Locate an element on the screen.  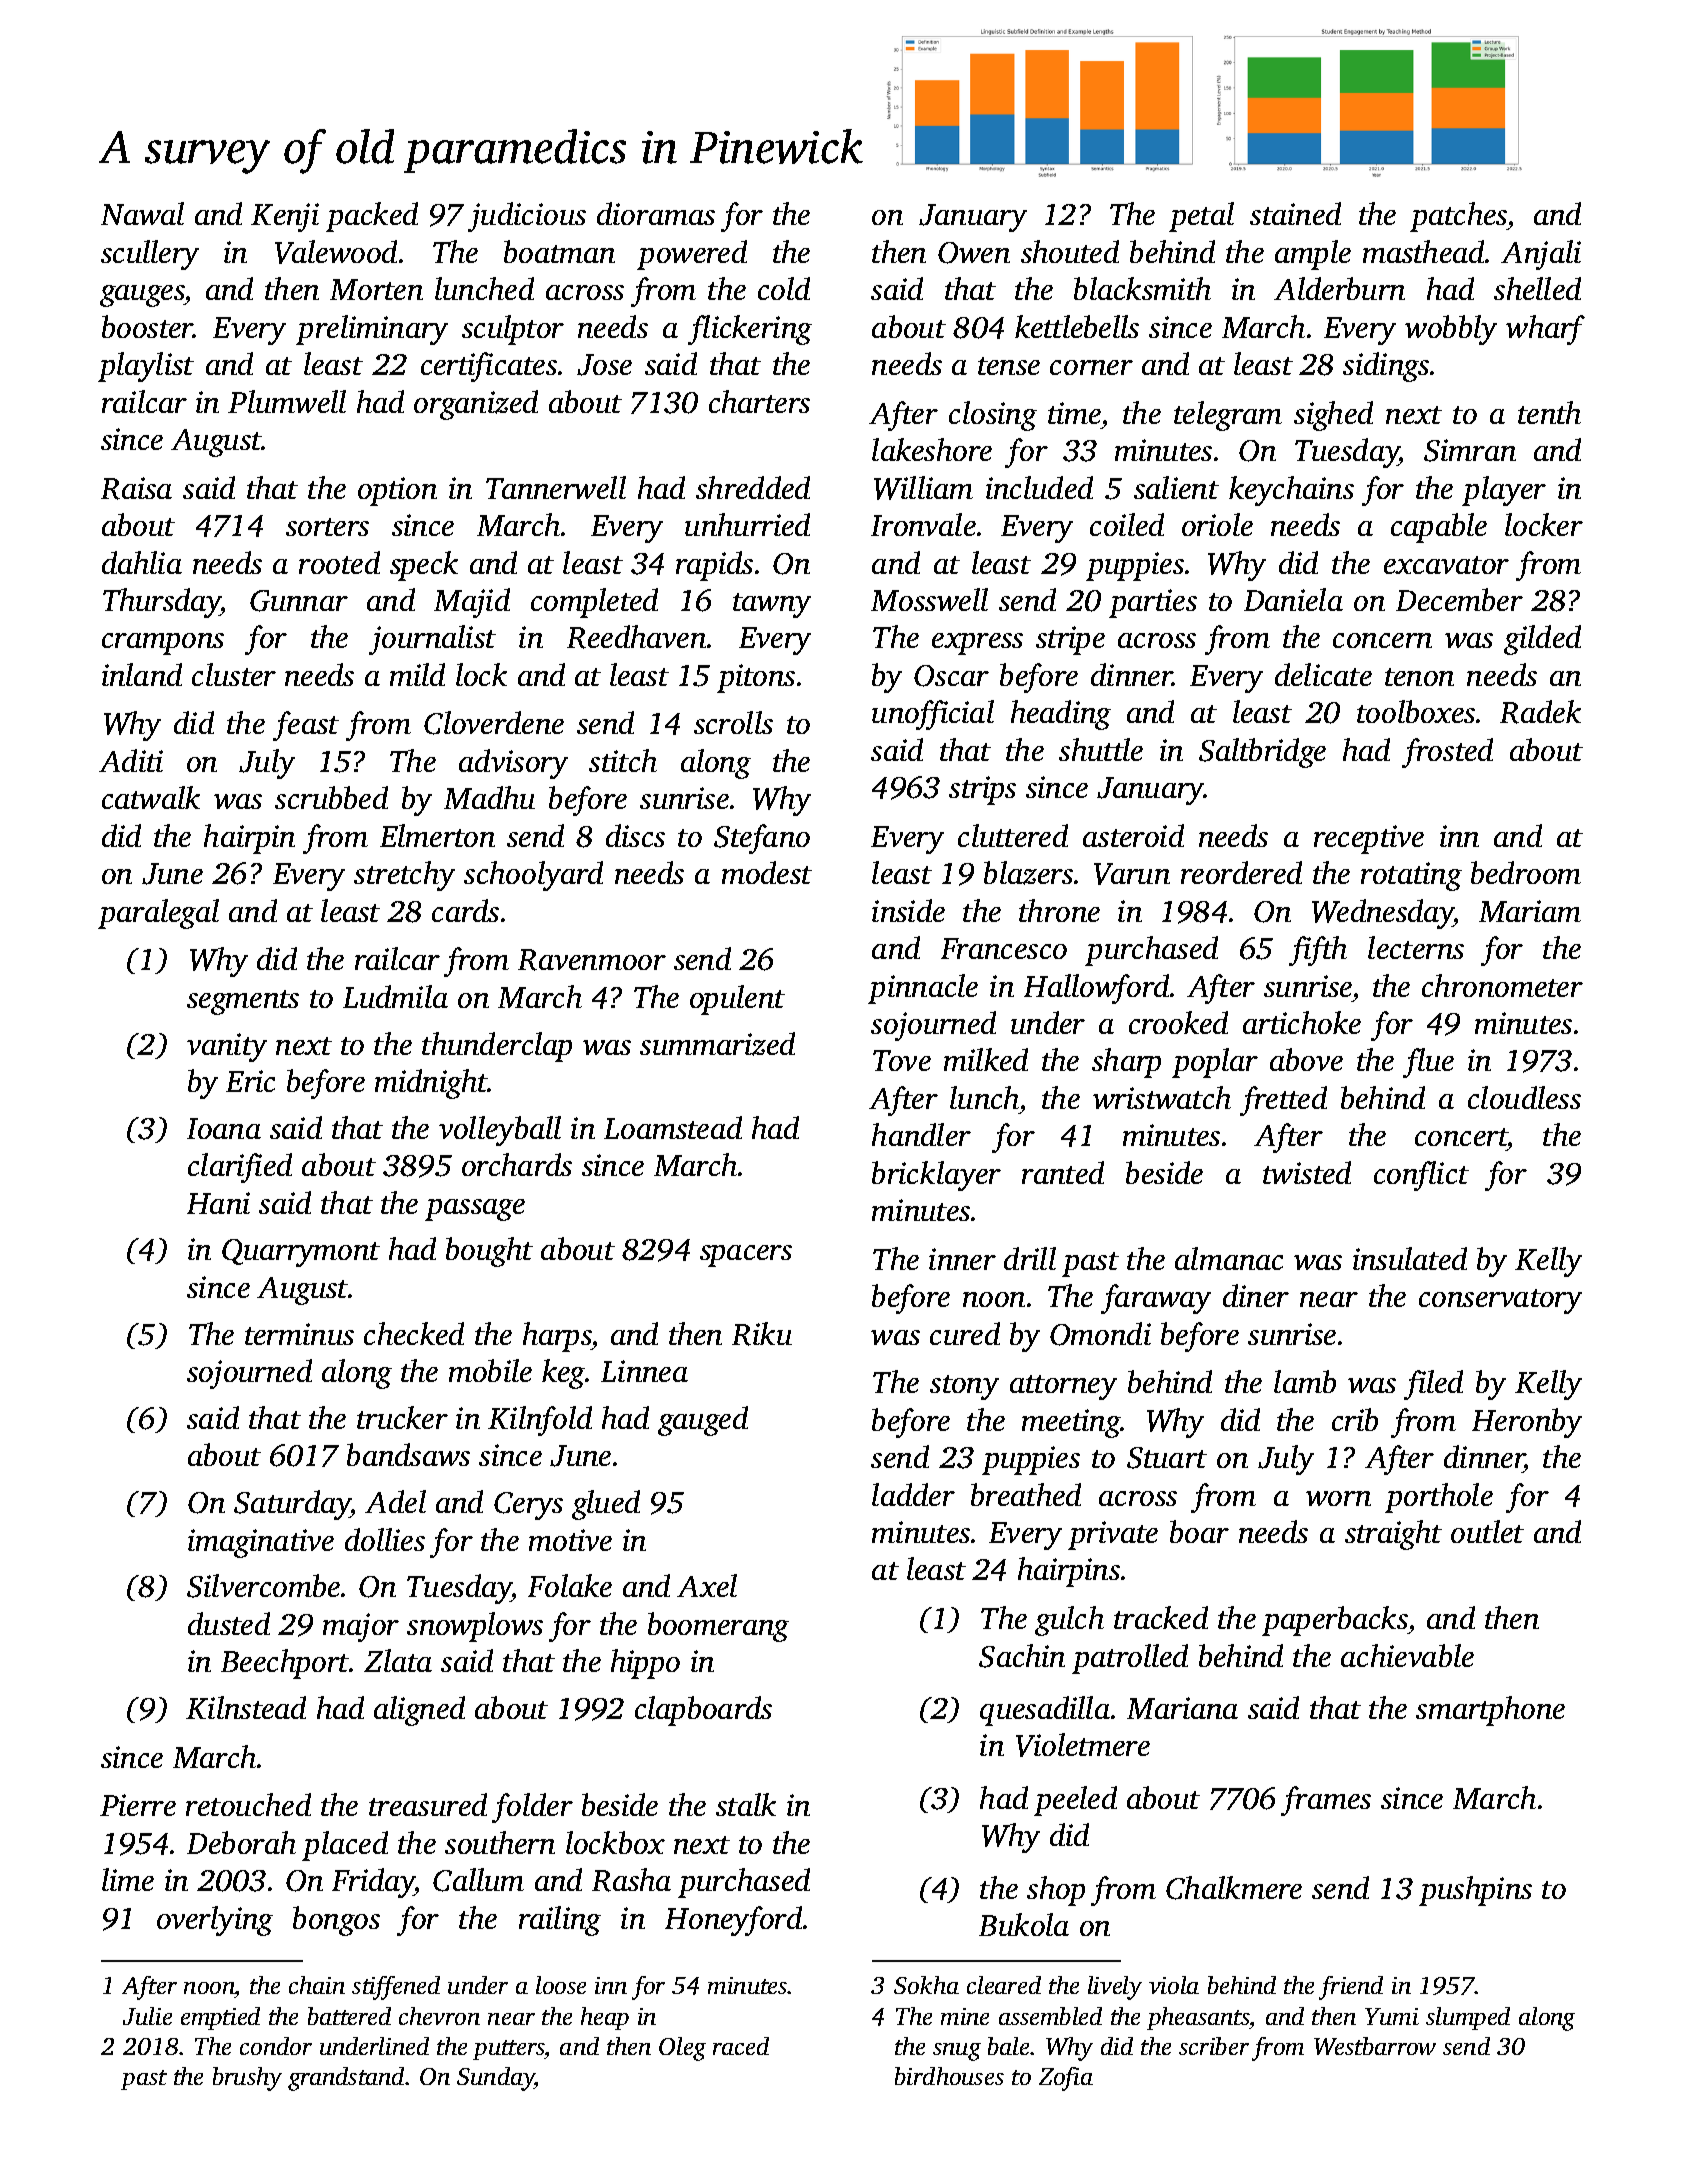
stiffened is located at coordinates (396, 1988).
